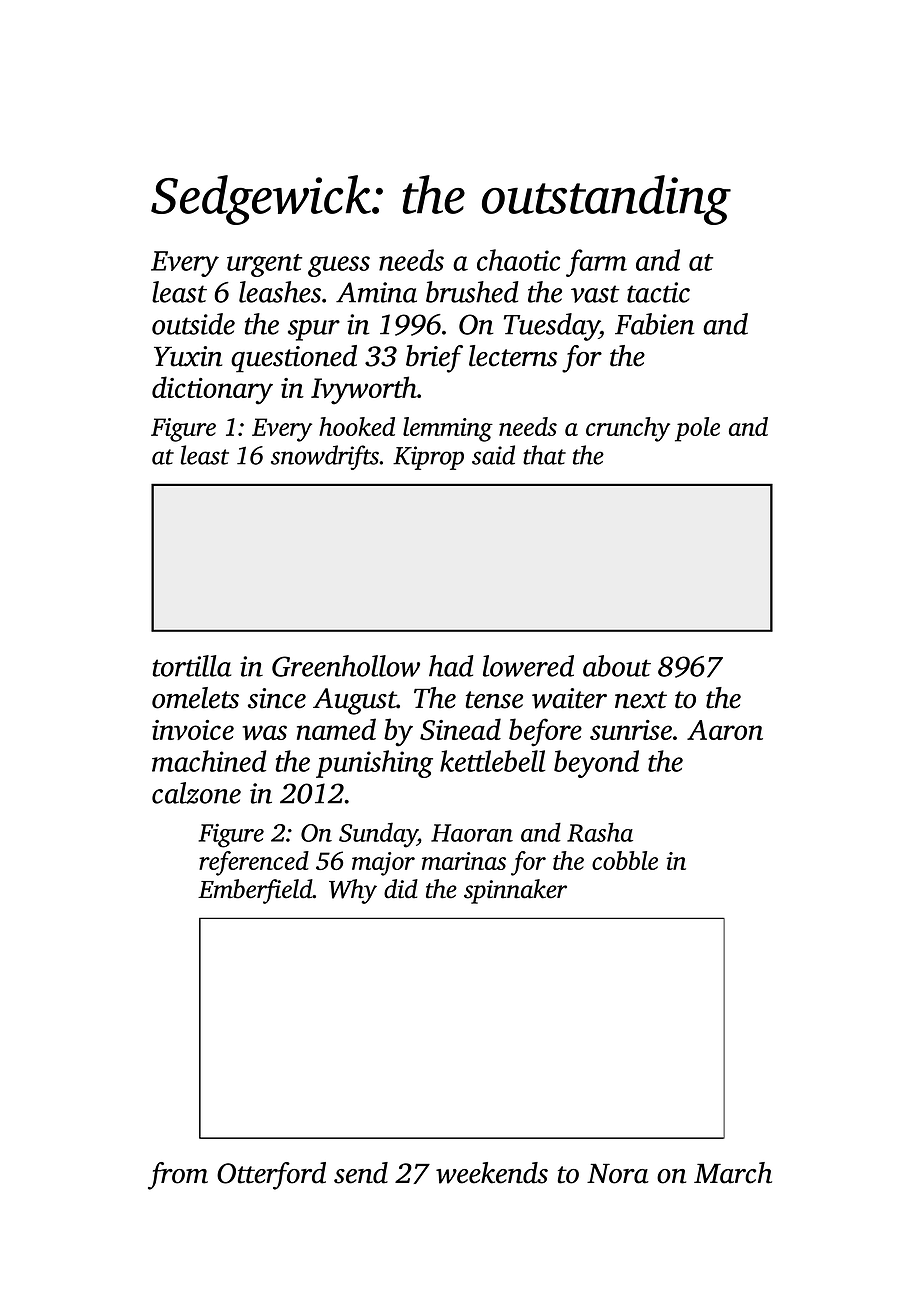  What do you see at coordinates (733, 1173) in the page?
I see `March` at bounding box center [733, 1173].
